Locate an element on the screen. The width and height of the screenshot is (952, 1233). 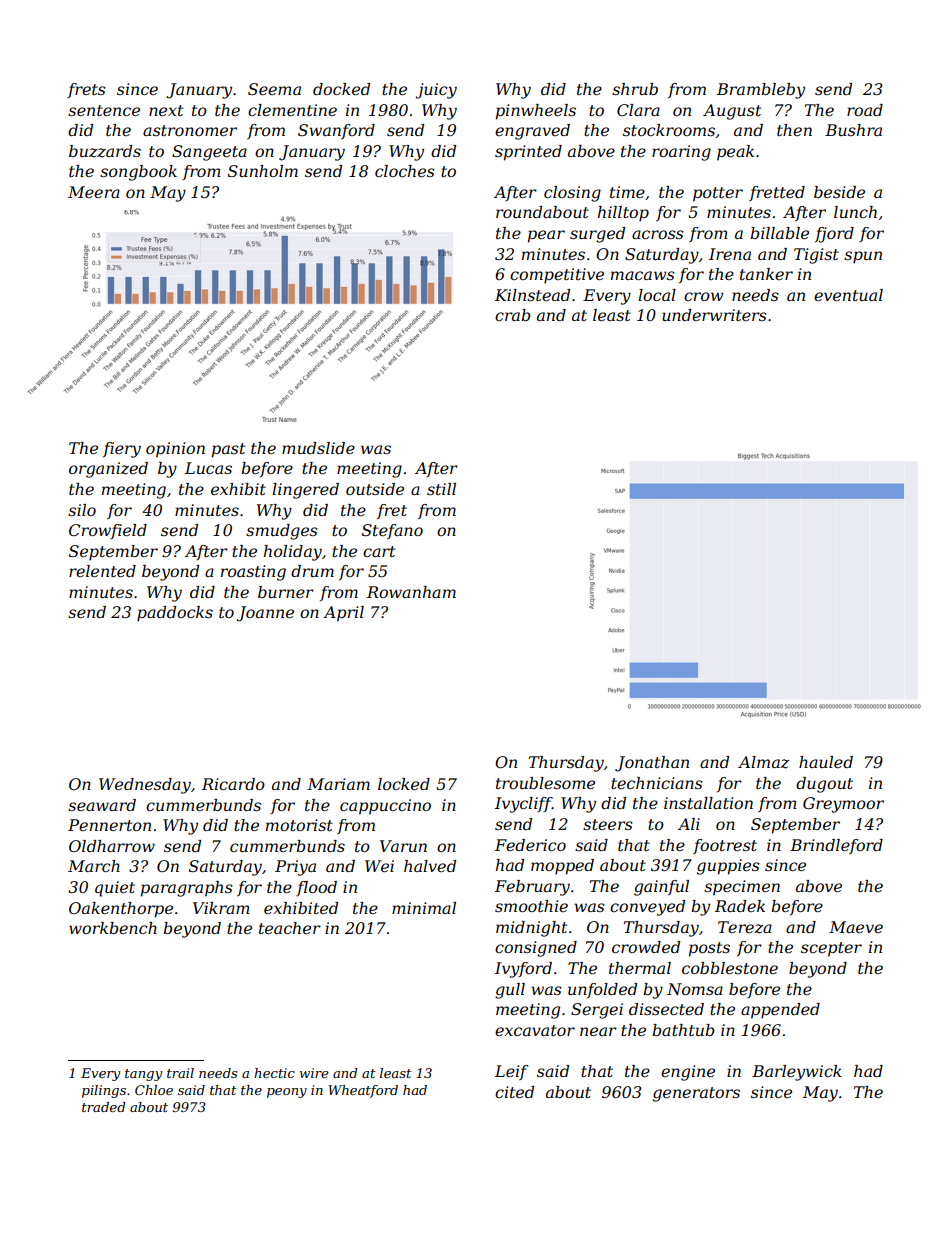
Irena is located at coordinates (730, 254).
